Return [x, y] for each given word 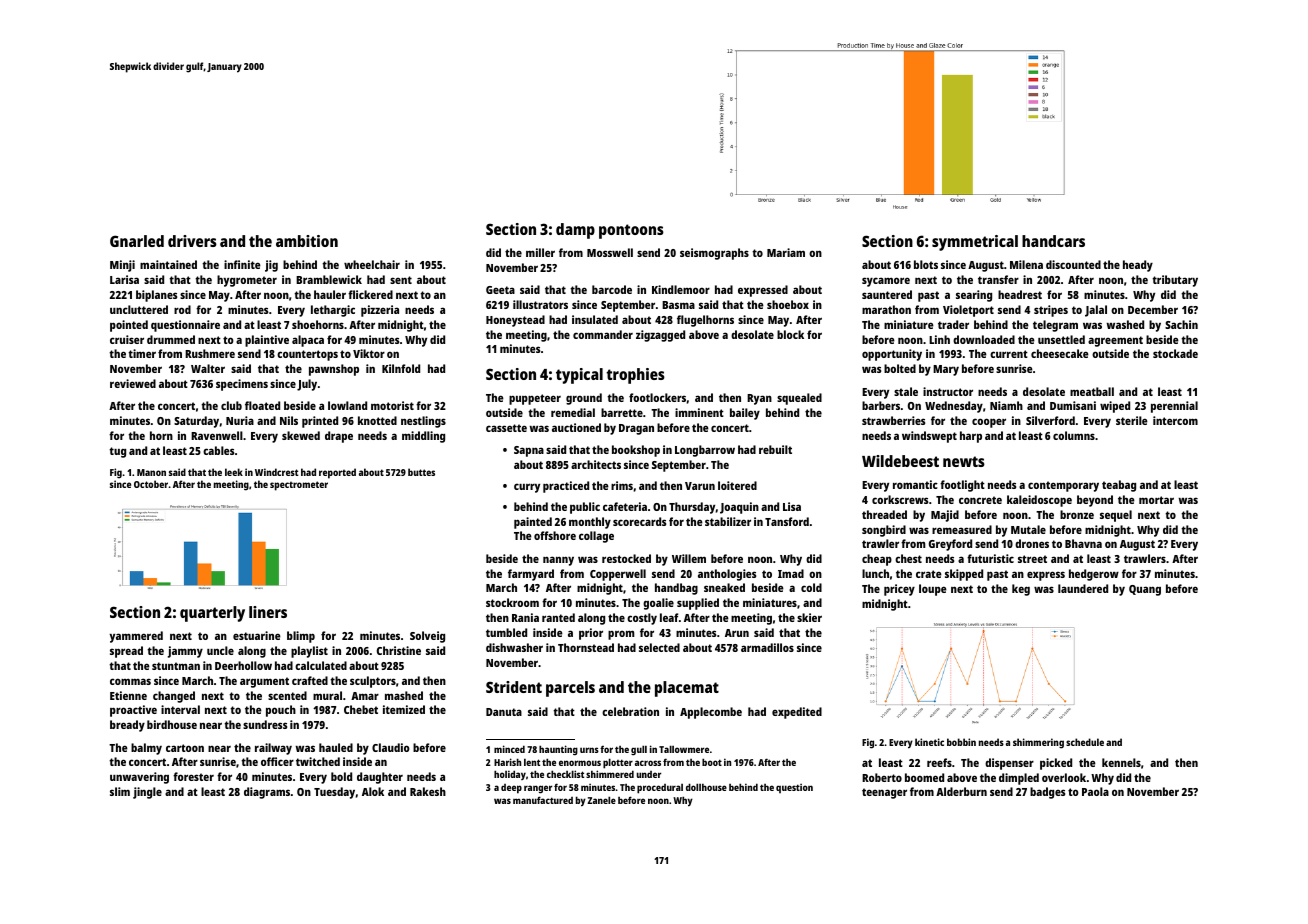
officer [277, 761]
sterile [1132, 420]
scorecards [639, 521]
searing [974, 296]
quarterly [212, 614]
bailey [745, 414]
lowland [347, 405]
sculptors [373, 682]
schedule [1085, 742]
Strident [514, 687]
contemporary [1063, 486]
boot [712, 762]
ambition [307, 241]
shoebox [788, 304]
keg [1021, 590]
